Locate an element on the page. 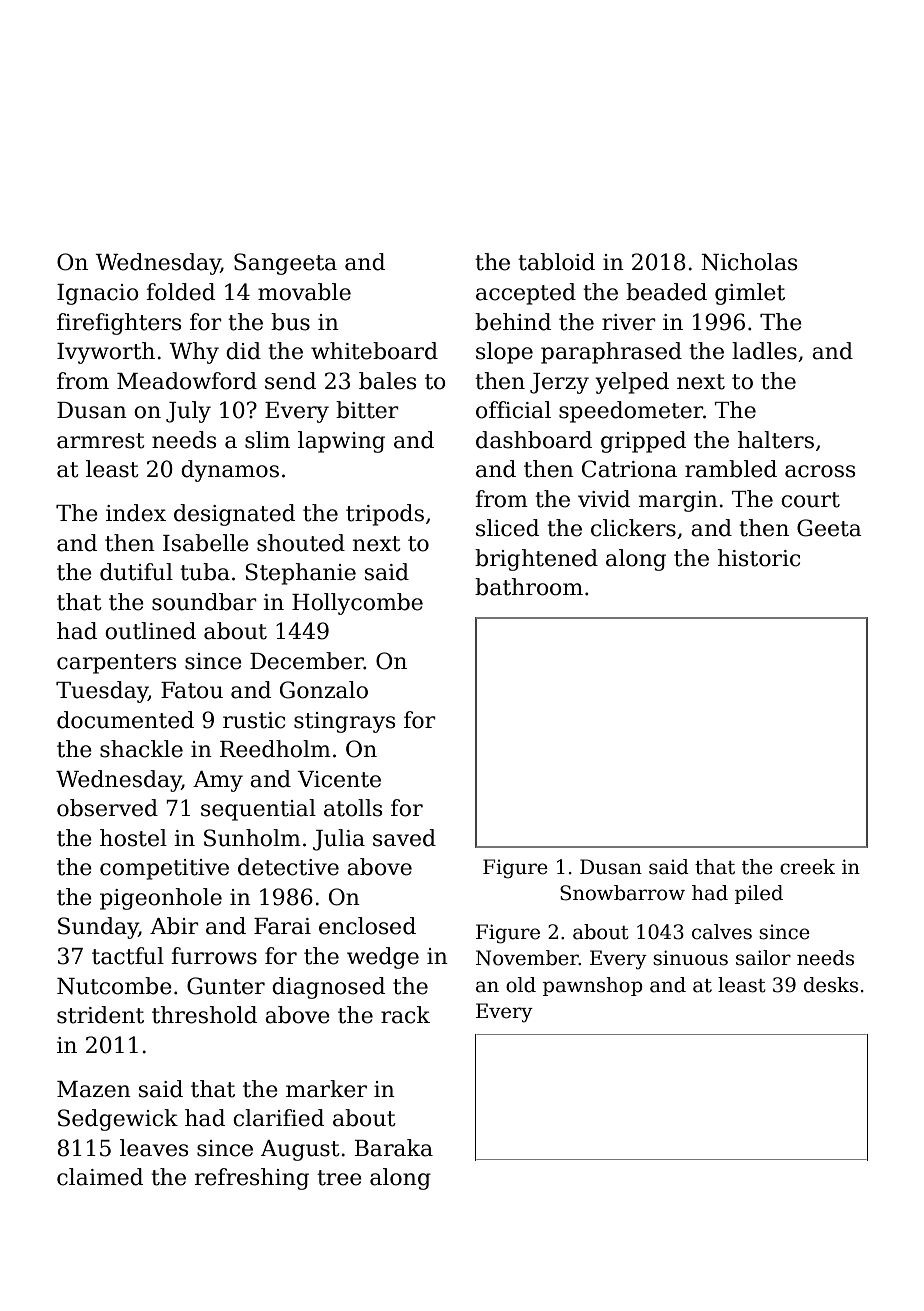  Baraka is located at coordinates (394, 1148).
